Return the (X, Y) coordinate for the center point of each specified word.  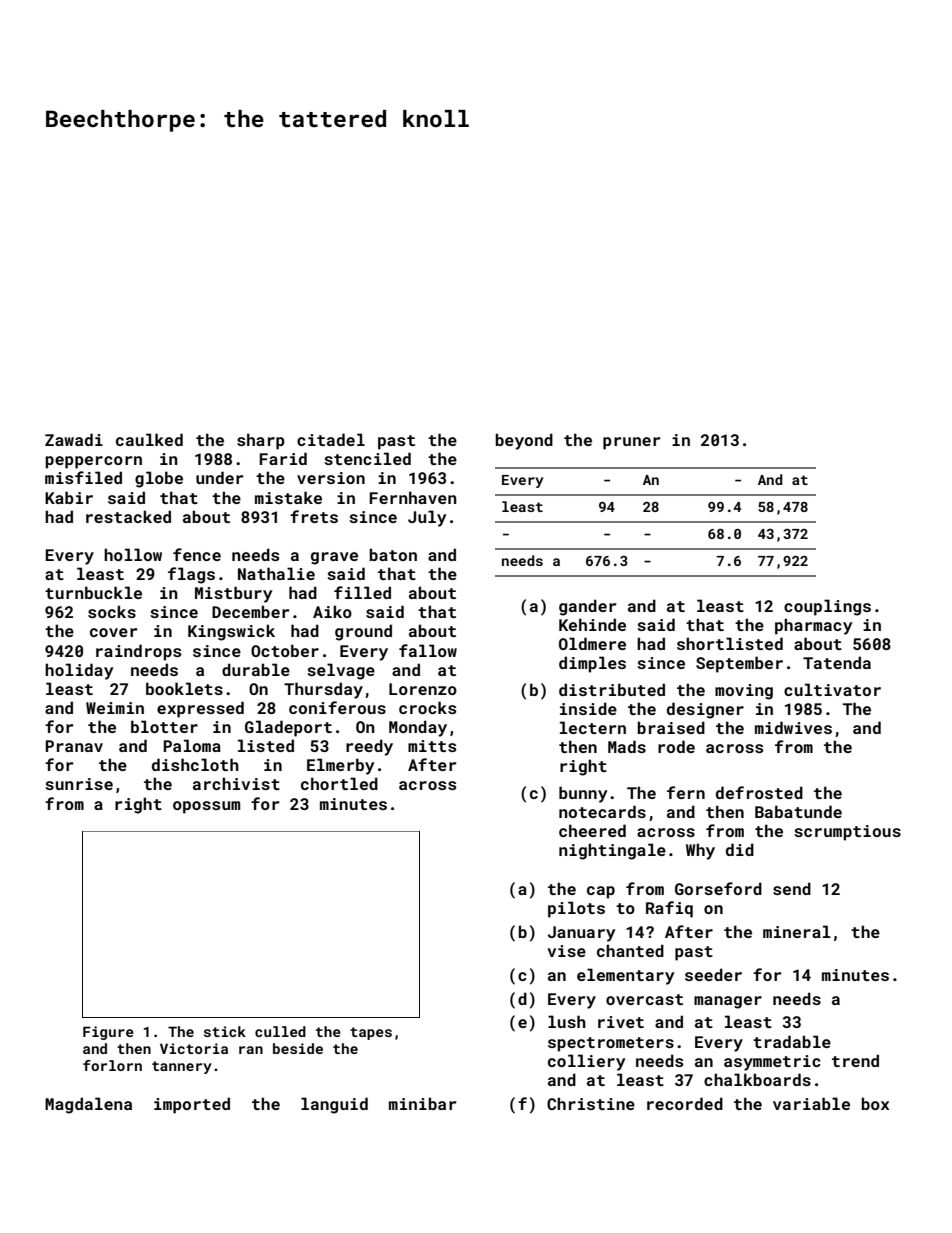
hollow (133, 554)
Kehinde (592, 624)
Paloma (192, 745)
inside (588, 708)
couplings (827, 607)
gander (587, 607)
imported (192, 1105)
